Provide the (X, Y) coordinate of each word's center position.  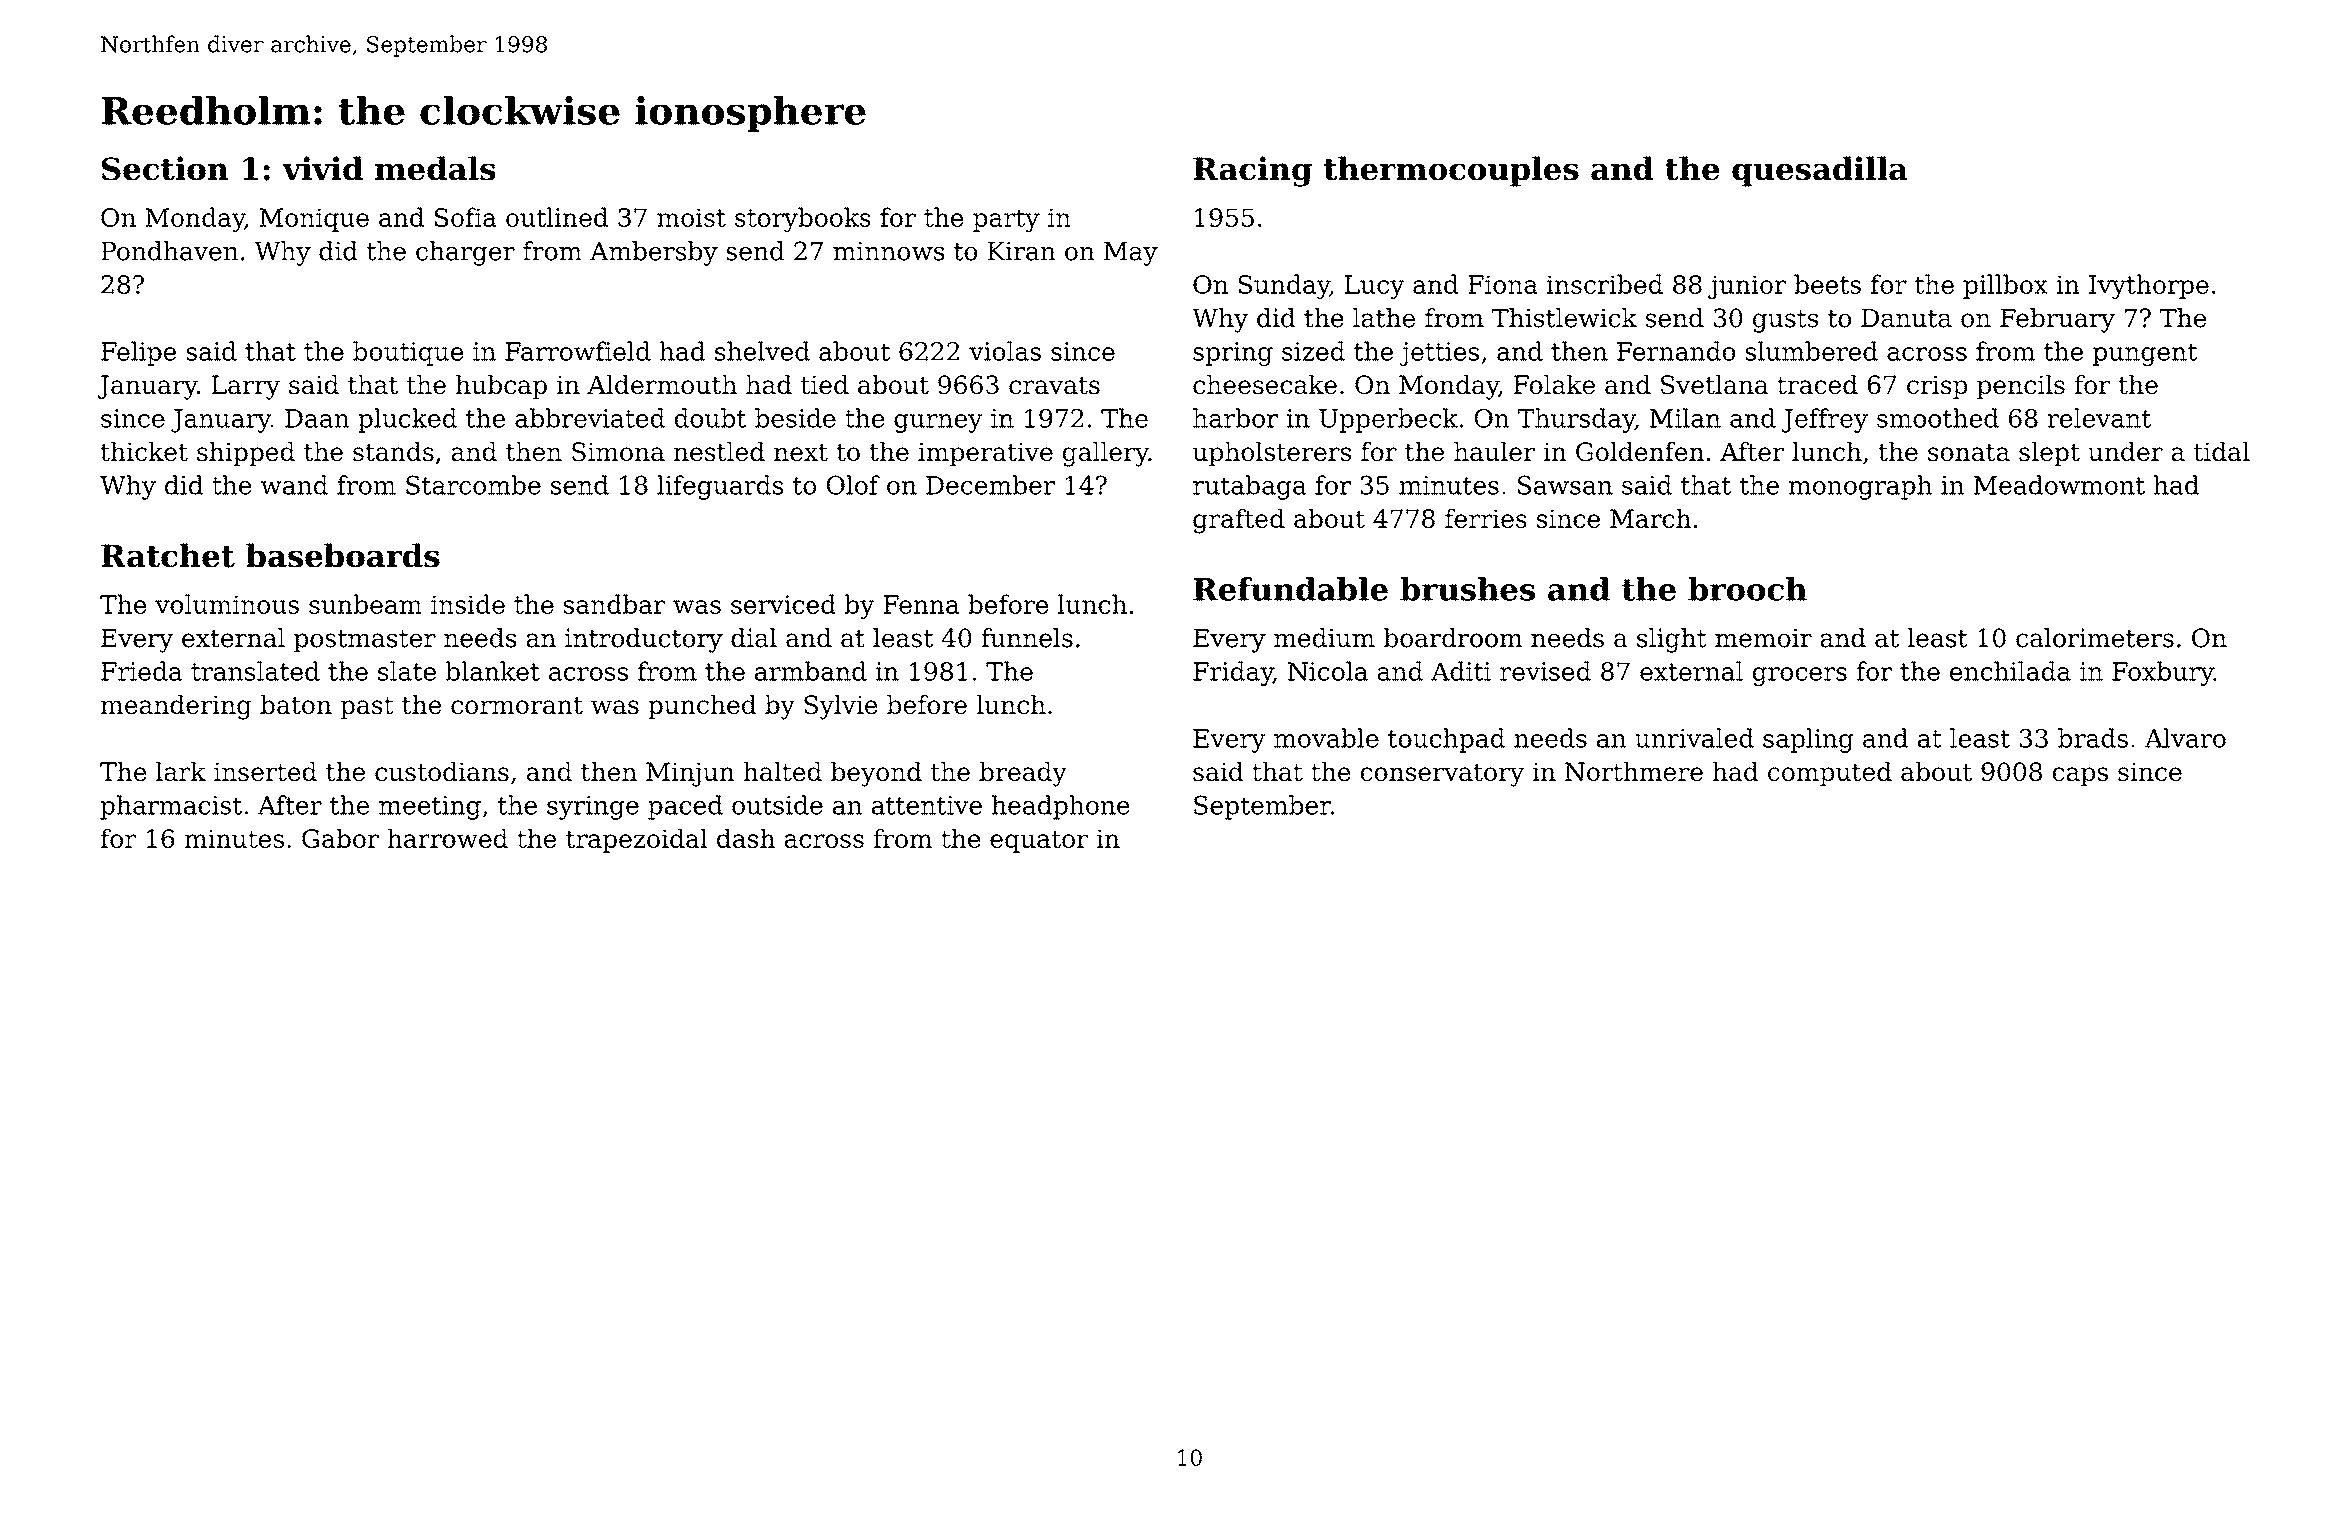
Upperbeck (1388, 420)
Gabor (340, 838)
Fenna (921, 604)
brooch (1747, 589)
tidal (2222, 451)
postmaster (365, 641)
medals (435, 168)
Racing (1252, 171)
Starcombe (473, 485)
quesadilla (1820, 171)
